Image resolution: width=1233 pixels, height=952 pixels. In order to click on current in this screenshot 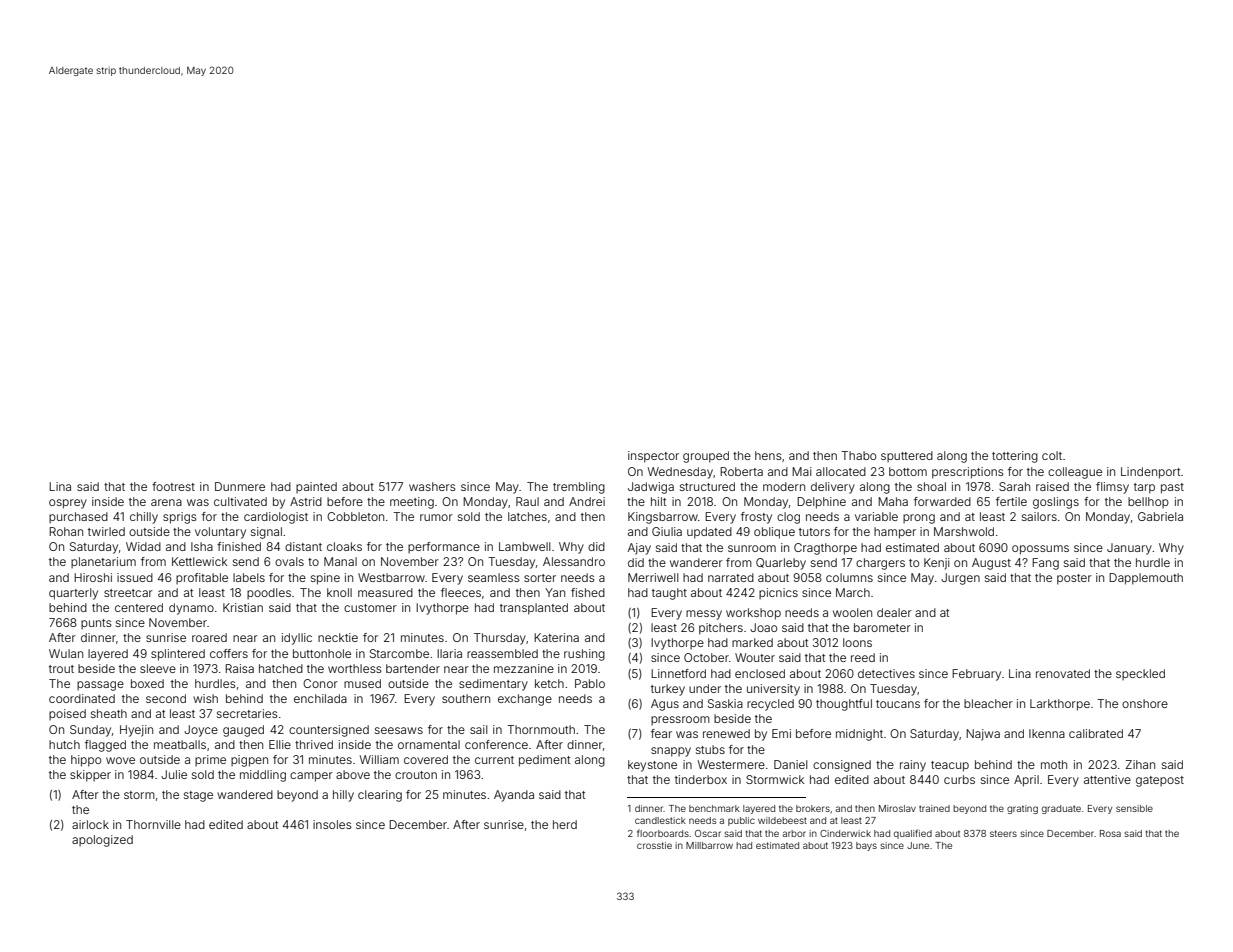, I will do `click(494, 760)`.
